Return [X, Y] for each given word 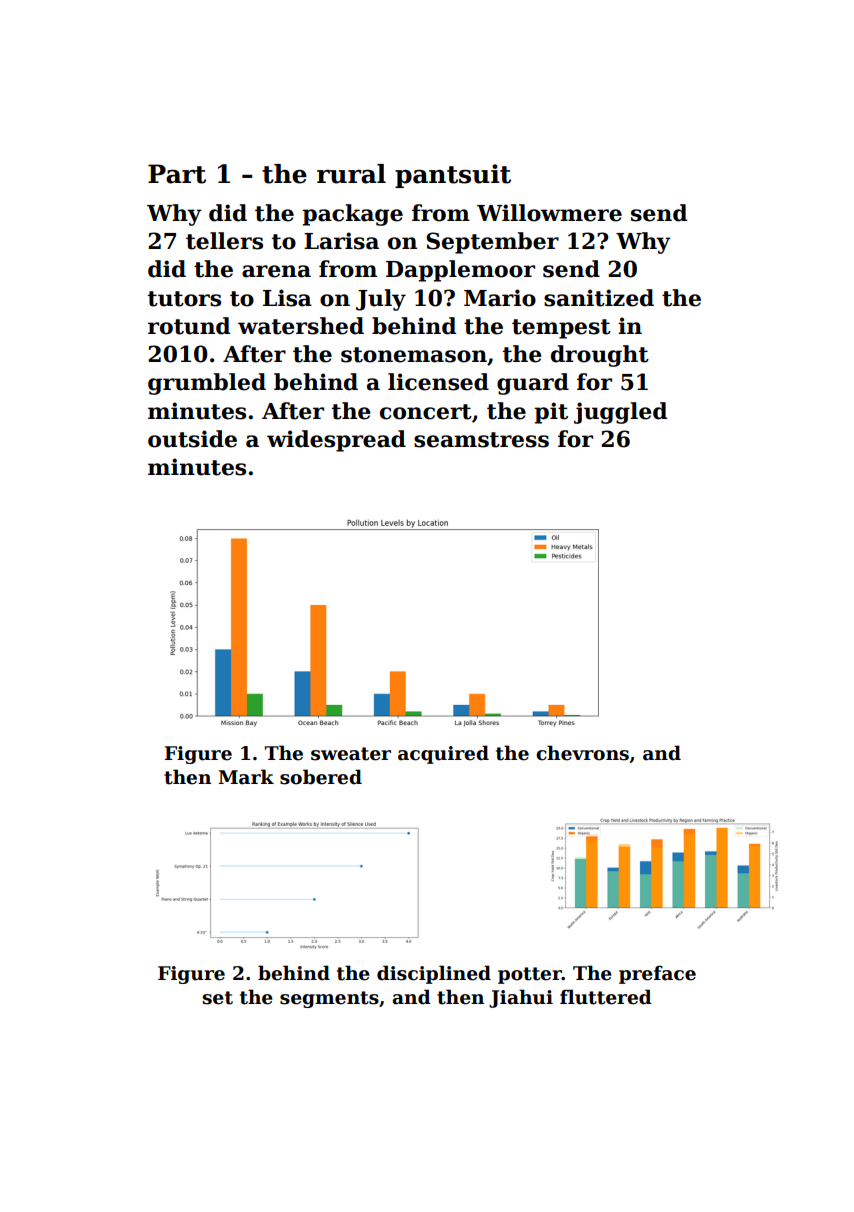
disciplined [434, 974]
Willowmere [549, 213]
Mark [246, 777]
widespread [336, 441]
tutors [184, 299]
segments [329, 999]
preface [657, 974]
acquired [443, 754]
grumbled [207, 384]
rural [351, 174]
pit [551, 413]
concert [426, 412]
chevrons [582, 753]
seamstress [481, 440]
